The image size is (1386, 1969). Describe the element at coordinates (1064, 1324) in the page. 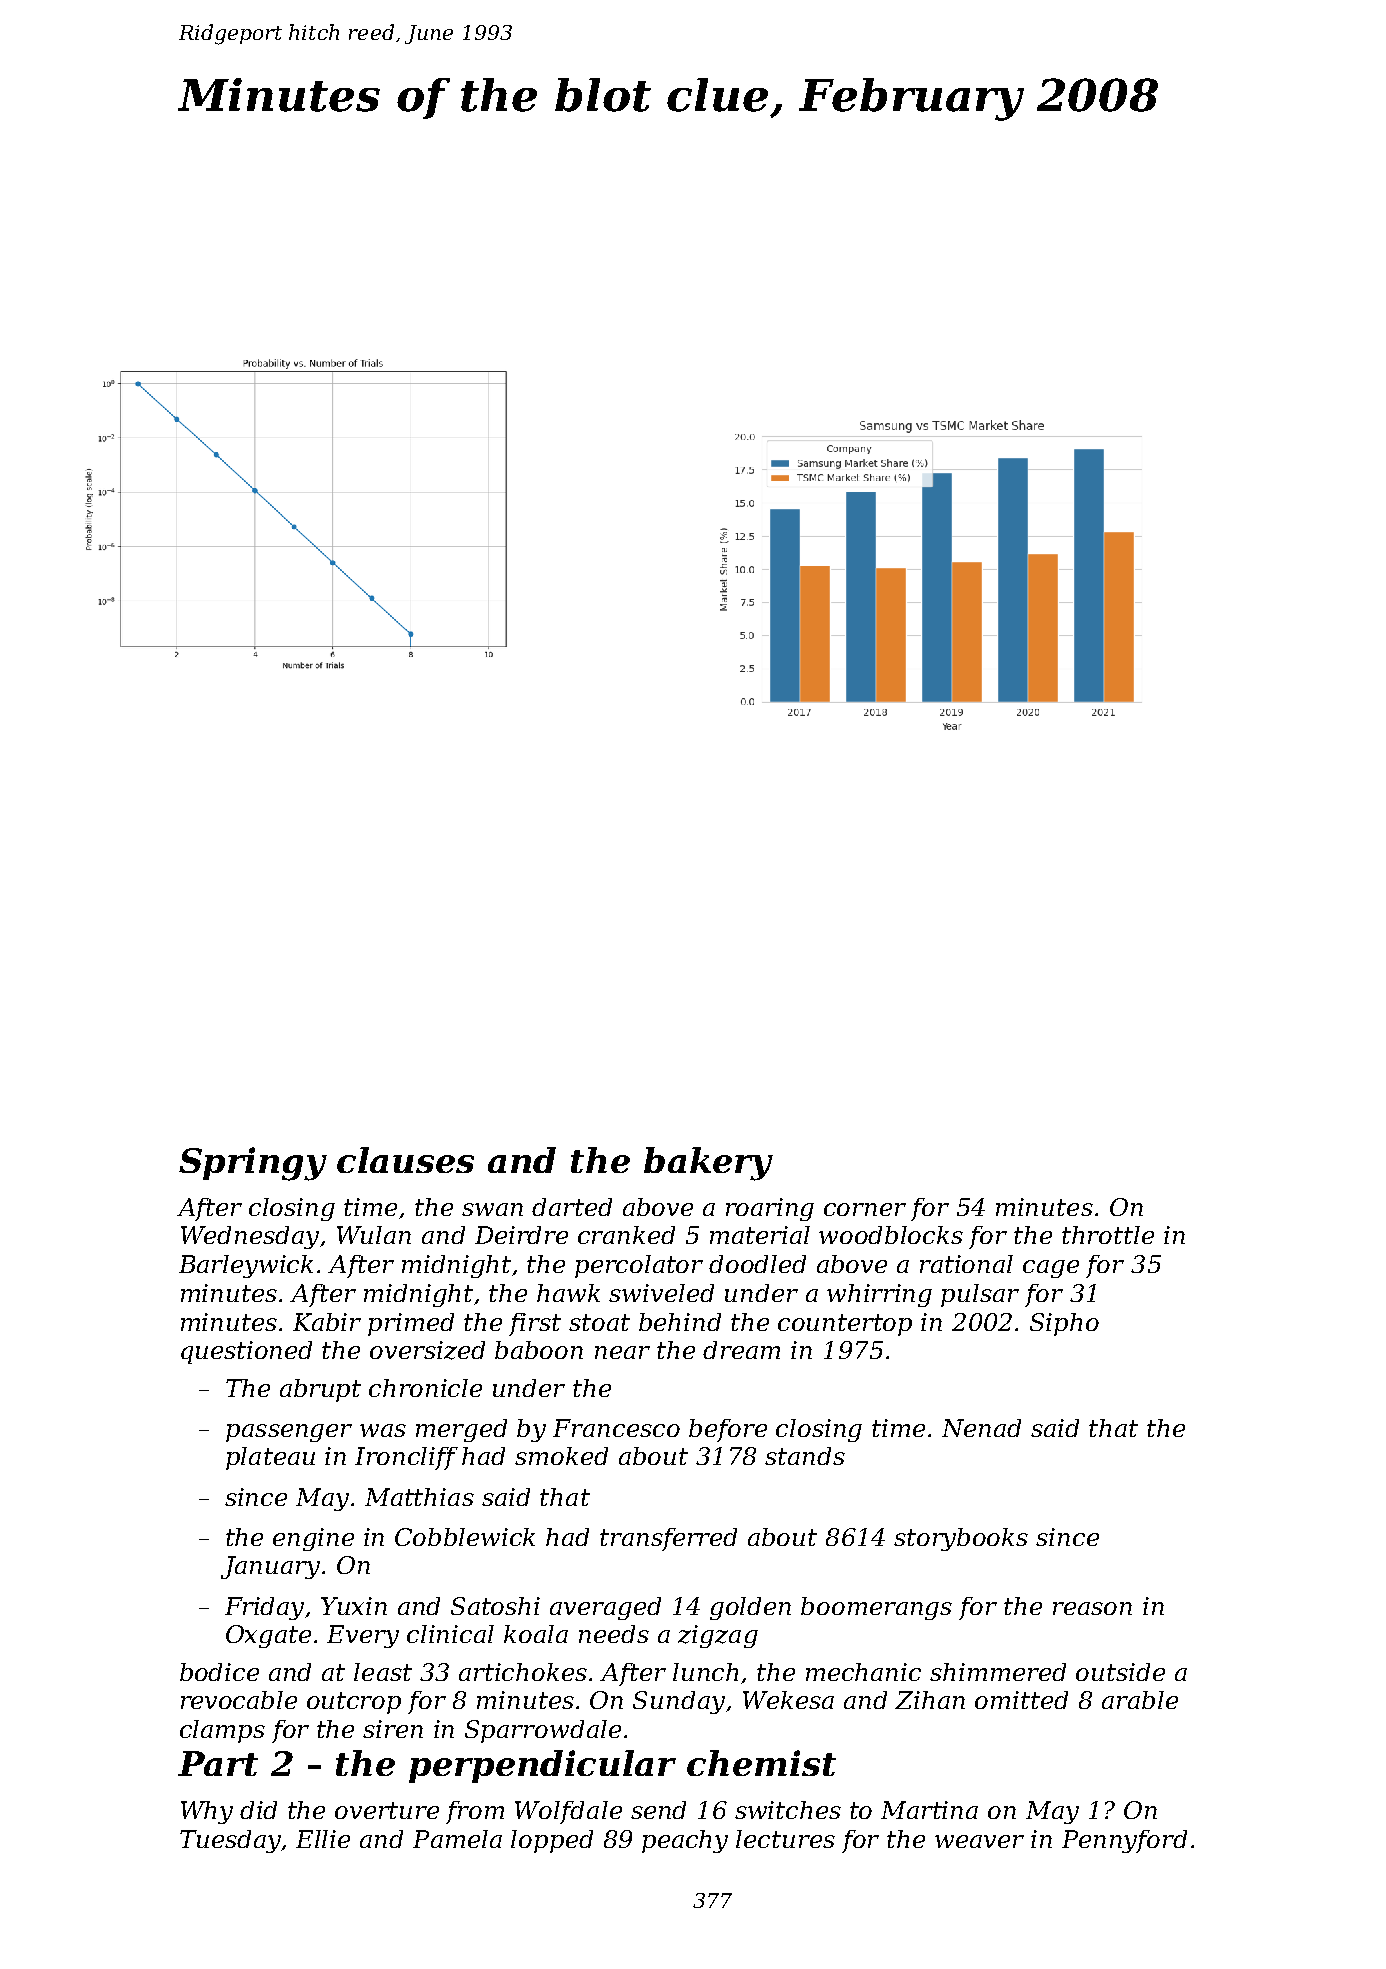

I see `Sipho` at that location.
